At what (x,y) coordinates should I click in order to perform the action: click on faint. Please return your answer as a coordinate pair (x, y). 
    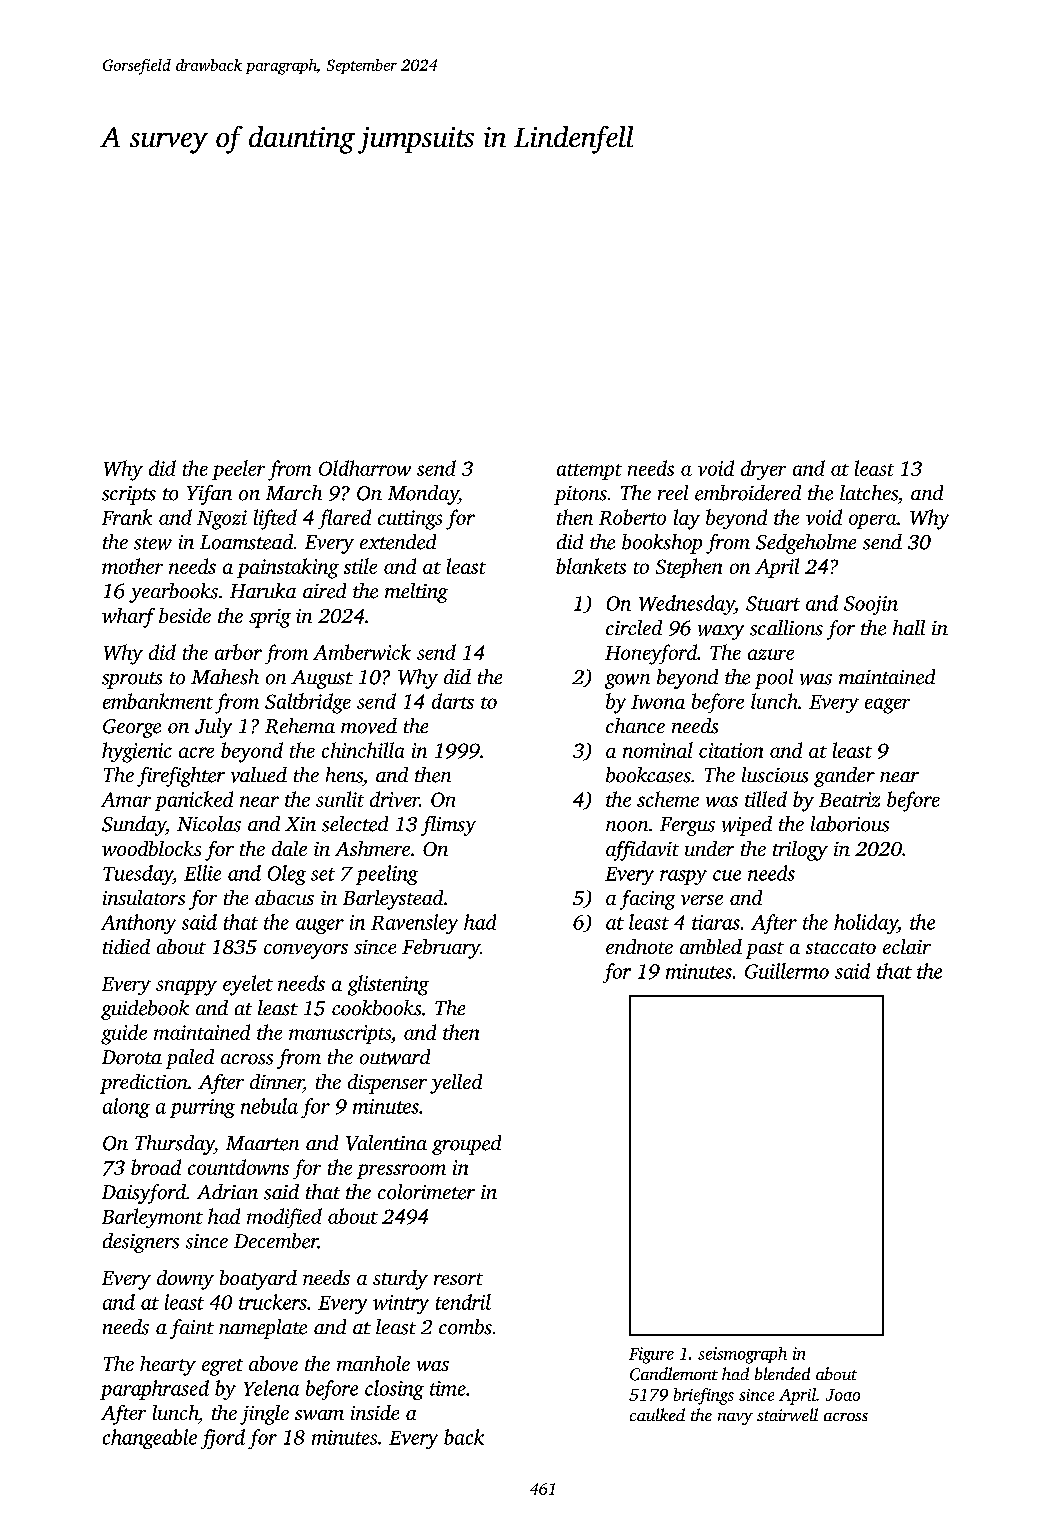
    Looking at the image, I should click on (192, 1329).
